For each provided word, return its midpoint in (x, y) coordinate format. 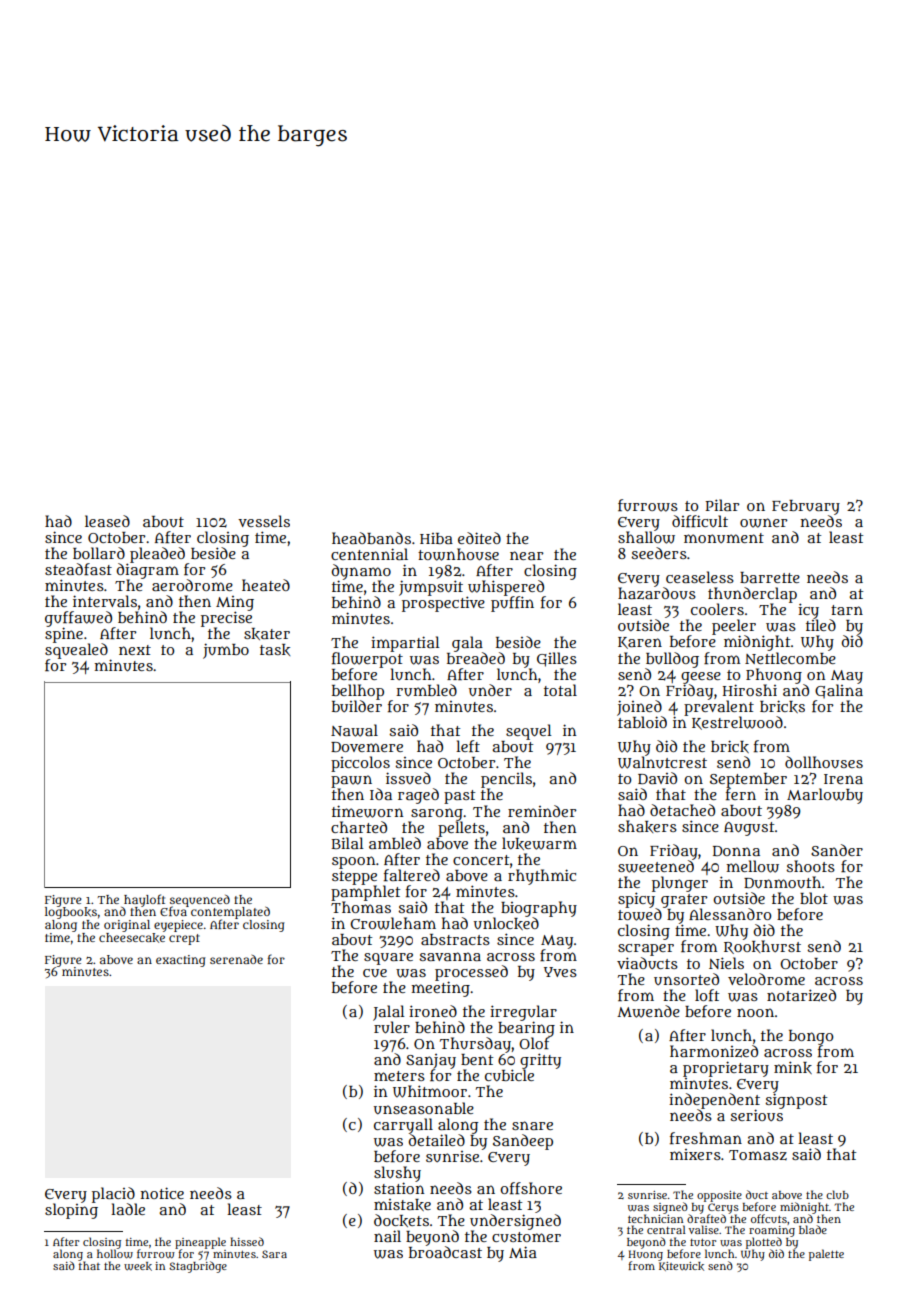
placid (113, 1195)
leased (107, 521)
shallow (646, 537)
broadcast (445, 1252)
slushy (397, 1174)
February (806, 507)
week (138, 1266)
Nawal (354, 730)
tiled (821, 625)
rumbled (426, 690)
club (837, 1194)
